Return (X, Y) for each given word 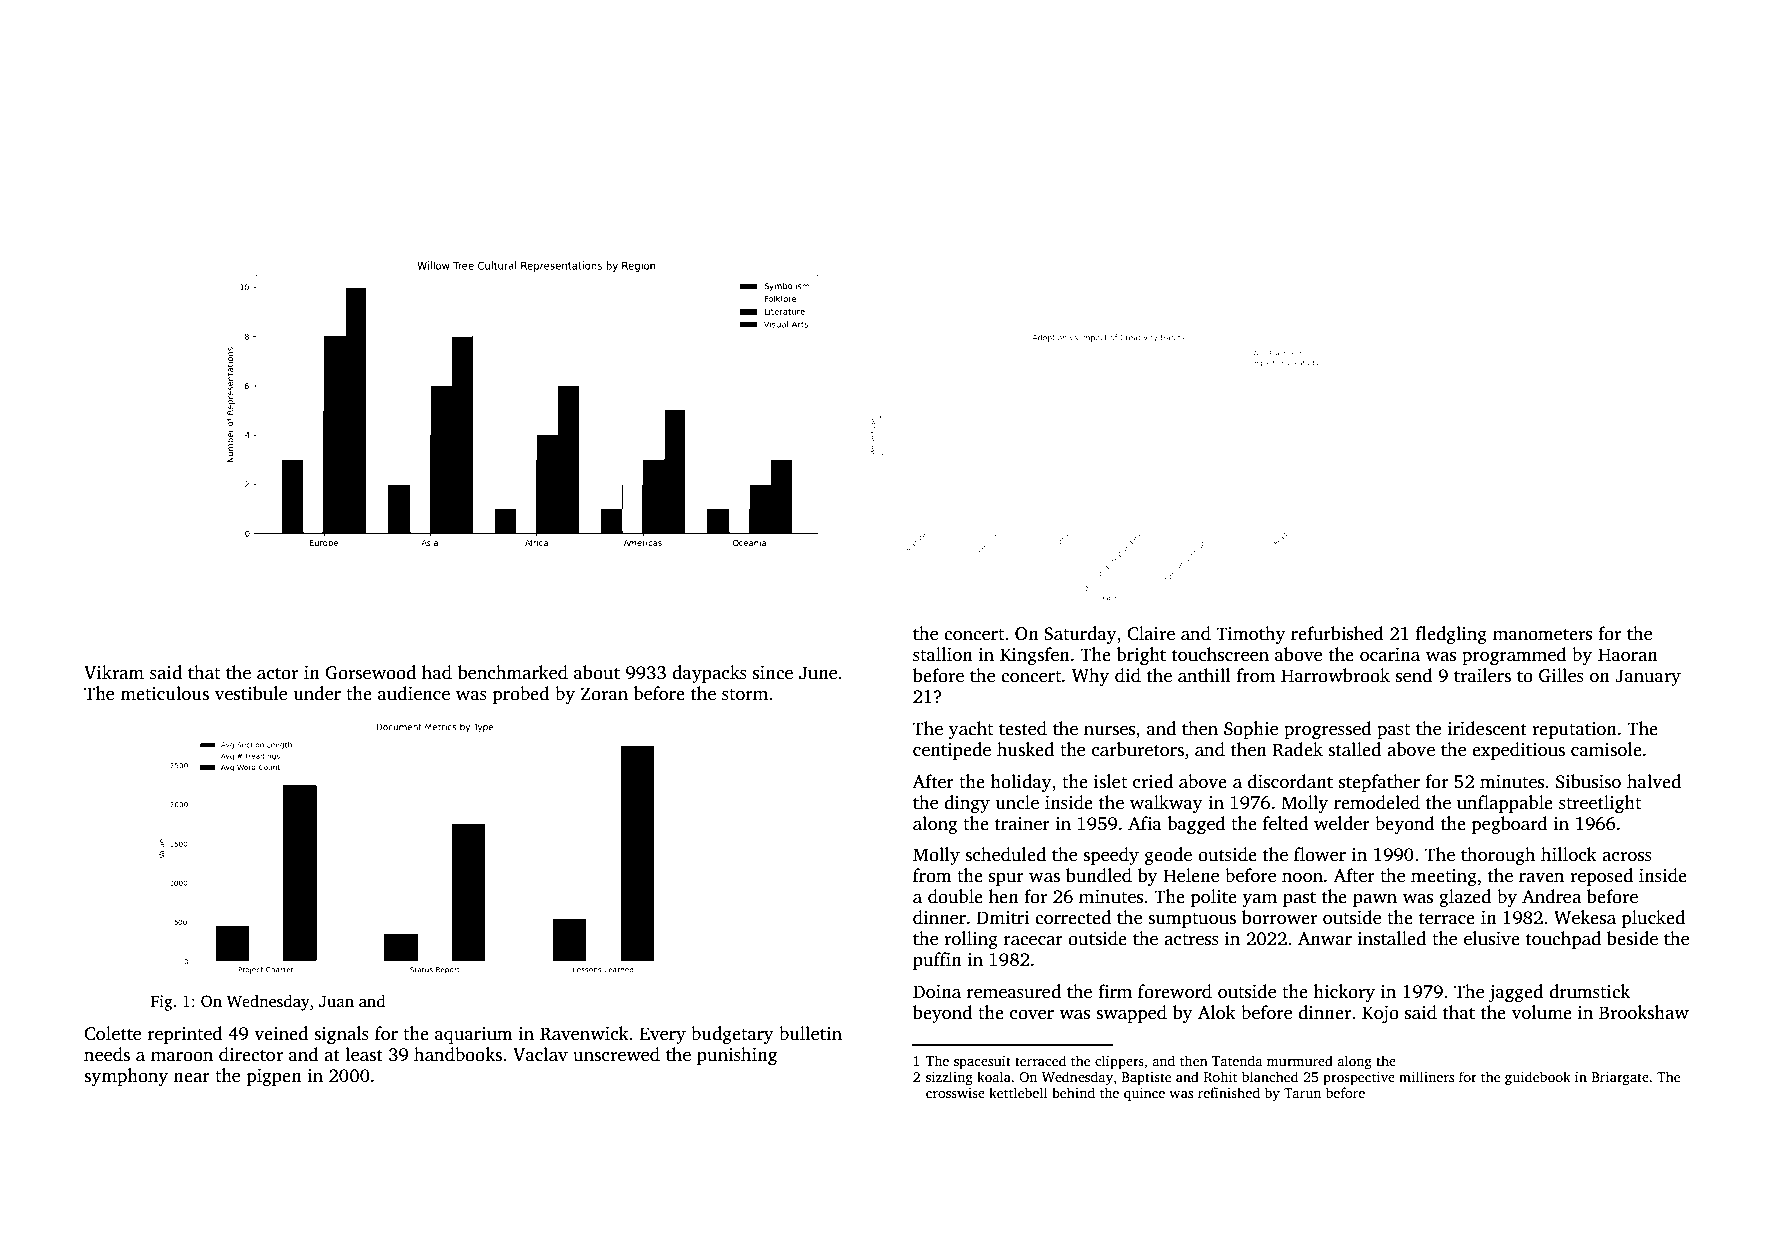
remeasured (1014, 991)
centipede (952, 751)
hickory (1344, 993)
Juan (336, 1002)
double (955, 896)
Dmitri (1003, 918)
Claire (1151, 633)
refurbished (1337, 633)
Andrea (1551, 896)
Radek (1297, 749)
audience (414, 693)
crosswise (955, 1093)
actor (277, 674)
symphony (126, 1077)
